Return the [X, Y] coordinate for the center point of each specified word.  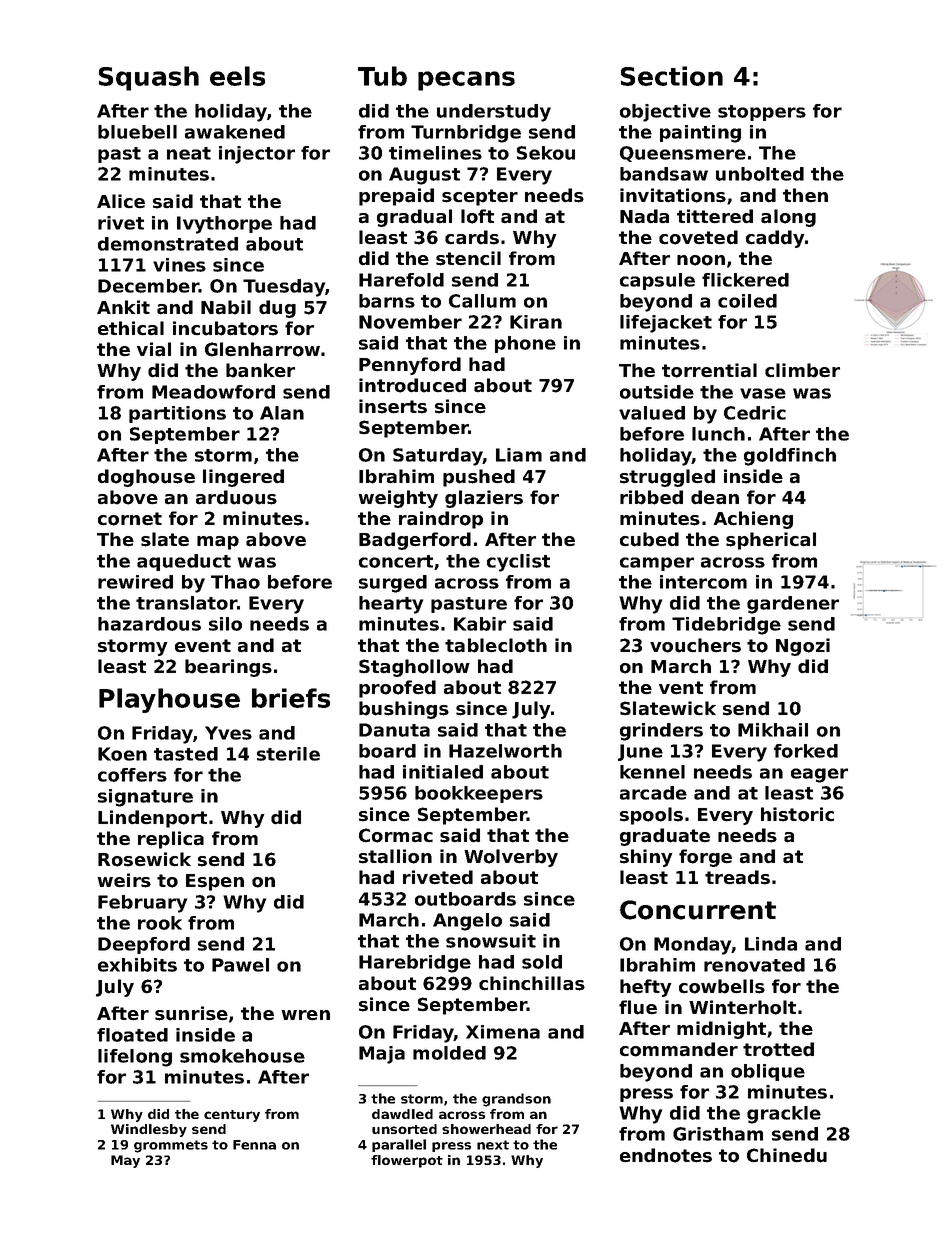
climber [802, 370]
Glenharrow [262, 349]
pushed [479, 478]
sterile [288, 754]
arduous [236, 497]
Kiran [536, 322]
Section [672, 76]
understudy [494, 113]
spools [651, 816]
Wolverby [511, 858]
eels [237, 76]
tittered [715, 216]
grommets [171, 1146]
